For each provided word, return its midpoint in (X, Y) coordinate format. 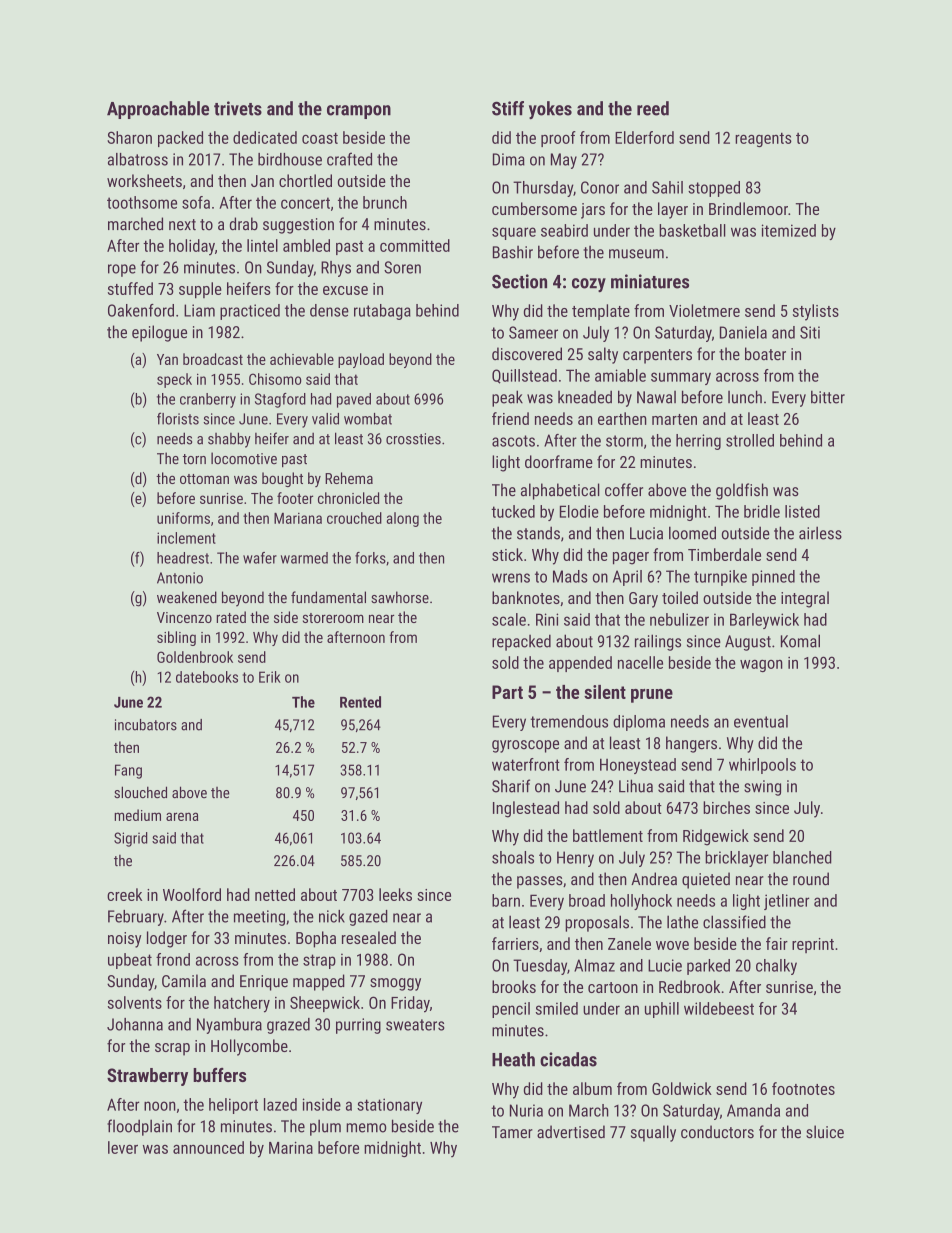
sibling (176, 638)
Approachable (158, 110)
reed (653, 108)
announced (208, 1147)
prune (652, 696)
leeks (395, 894)
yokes (550, 110)
